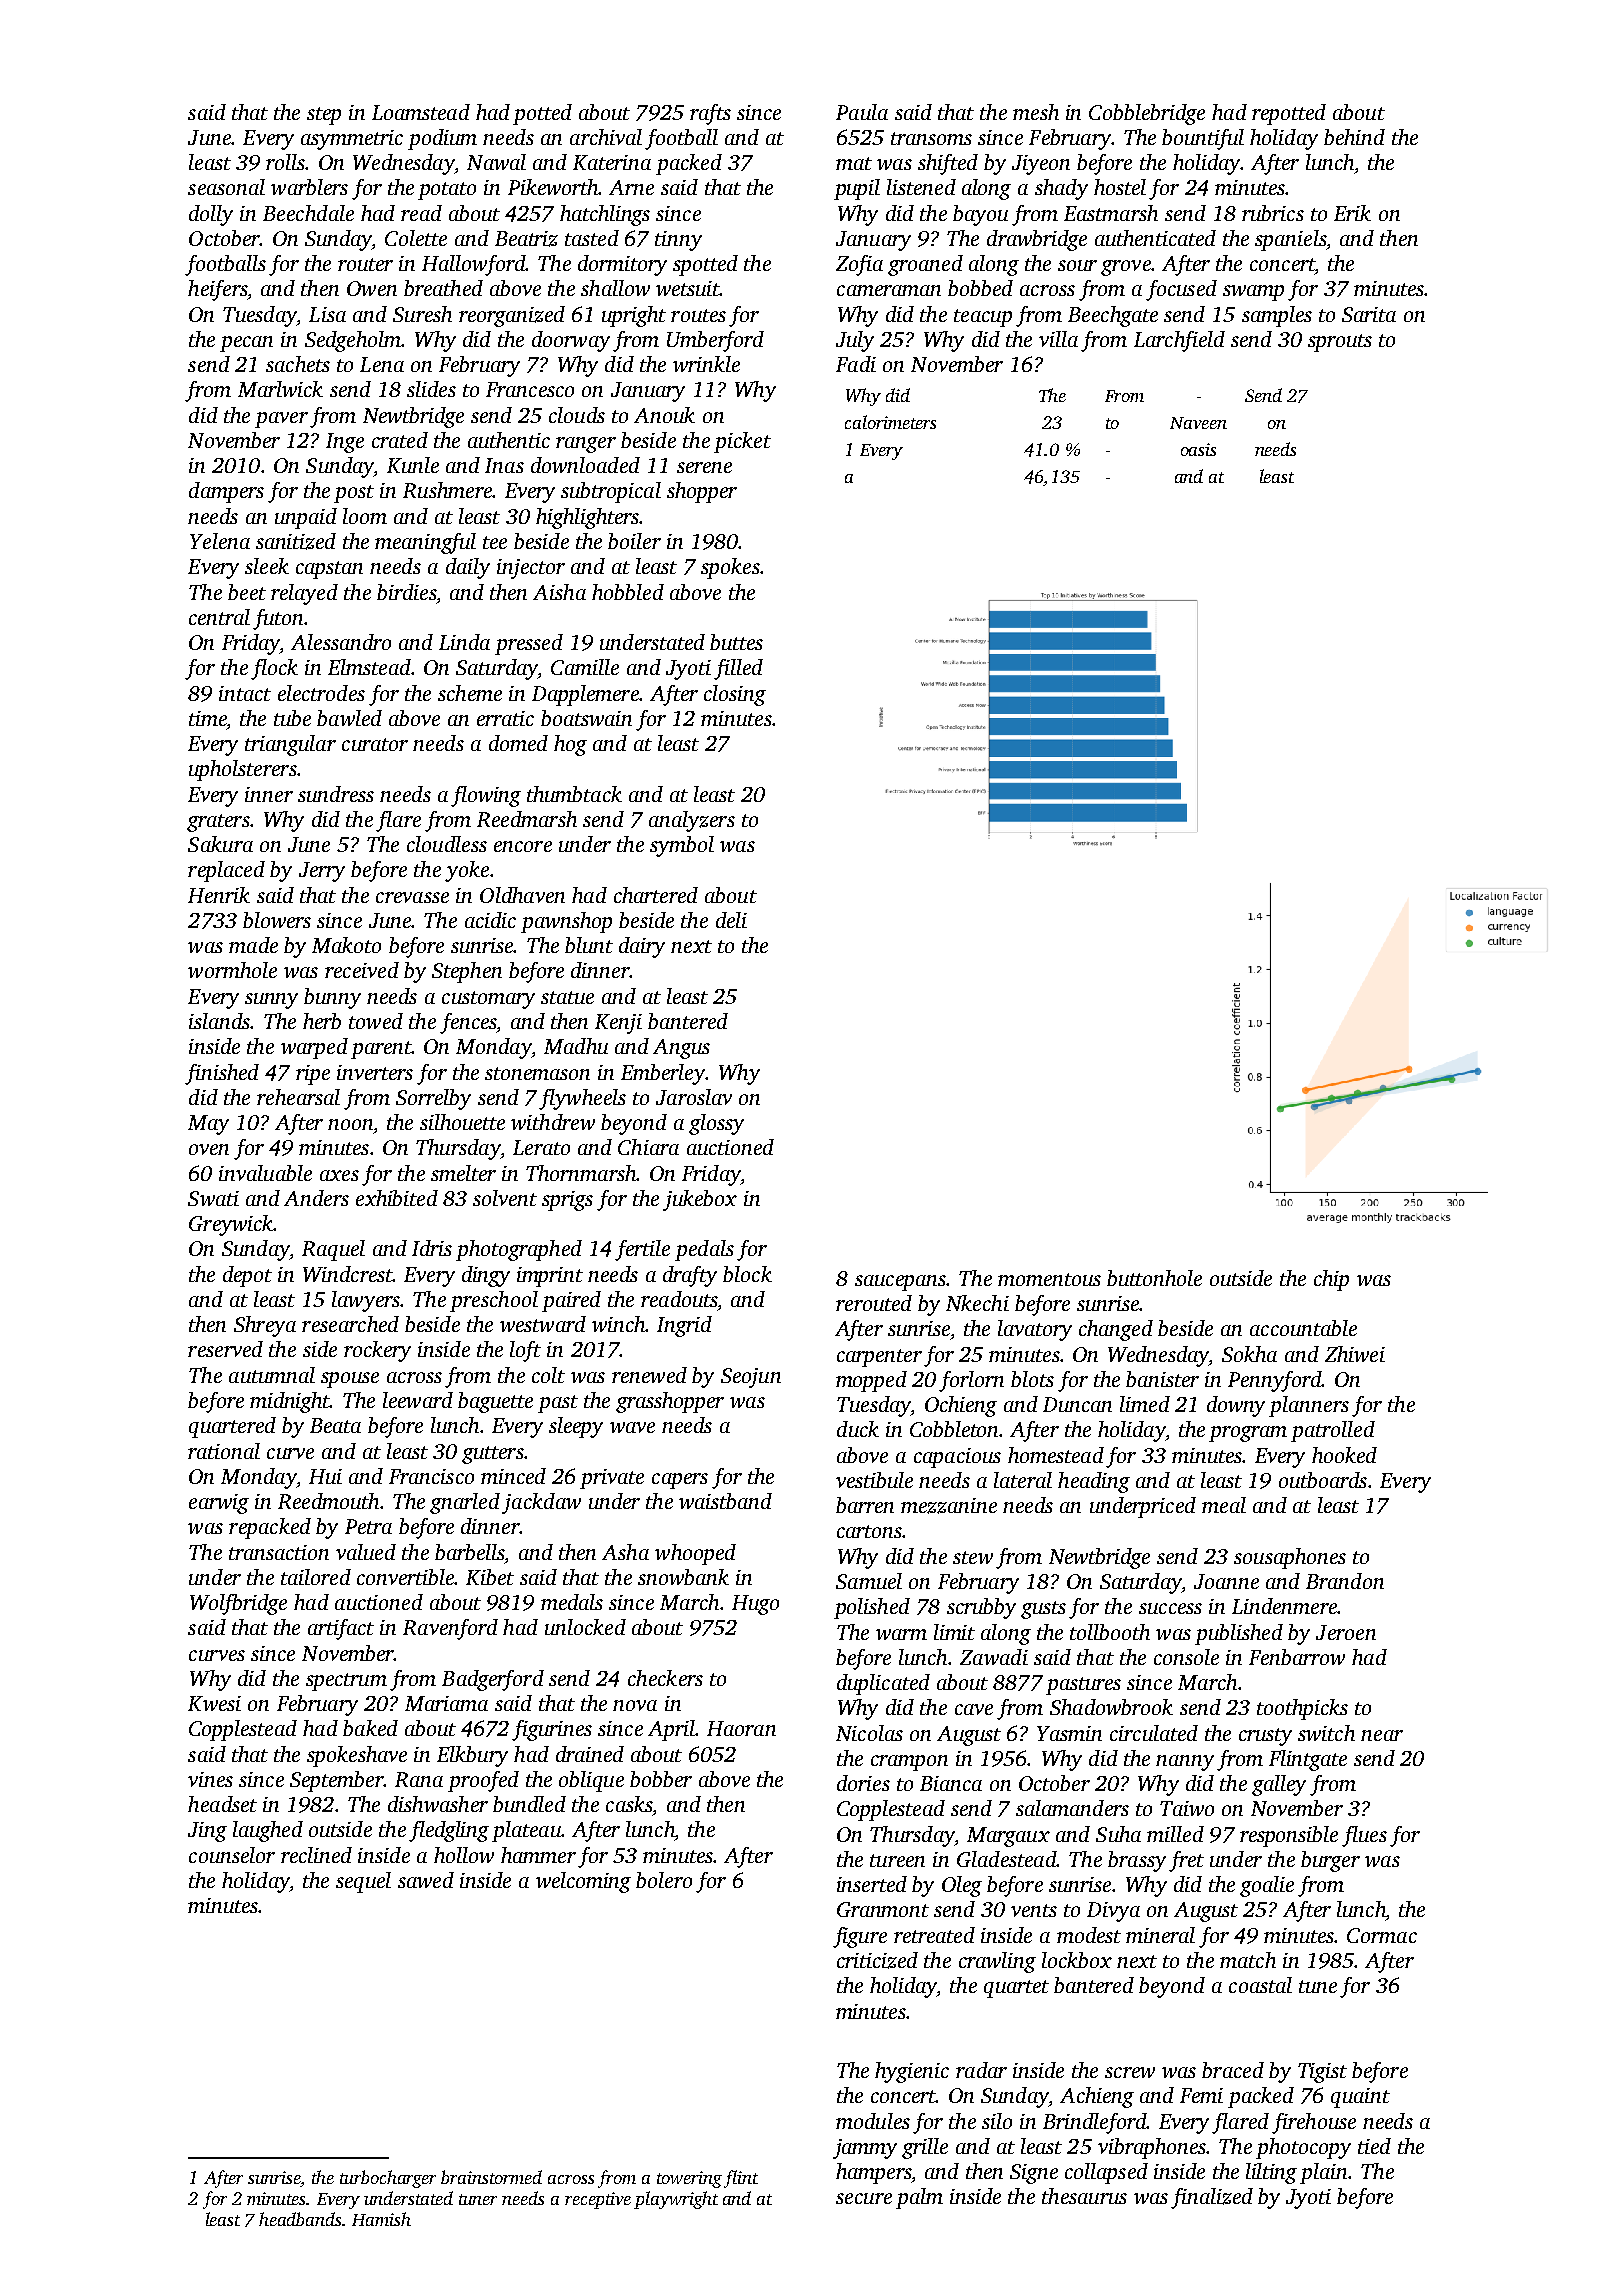 This screenshot has height=2292, width=1620. What do you see at coordinates (1355, 1354) in the screenshot?
I see `Zhiwei` at bounding box center [1355, 1354].
